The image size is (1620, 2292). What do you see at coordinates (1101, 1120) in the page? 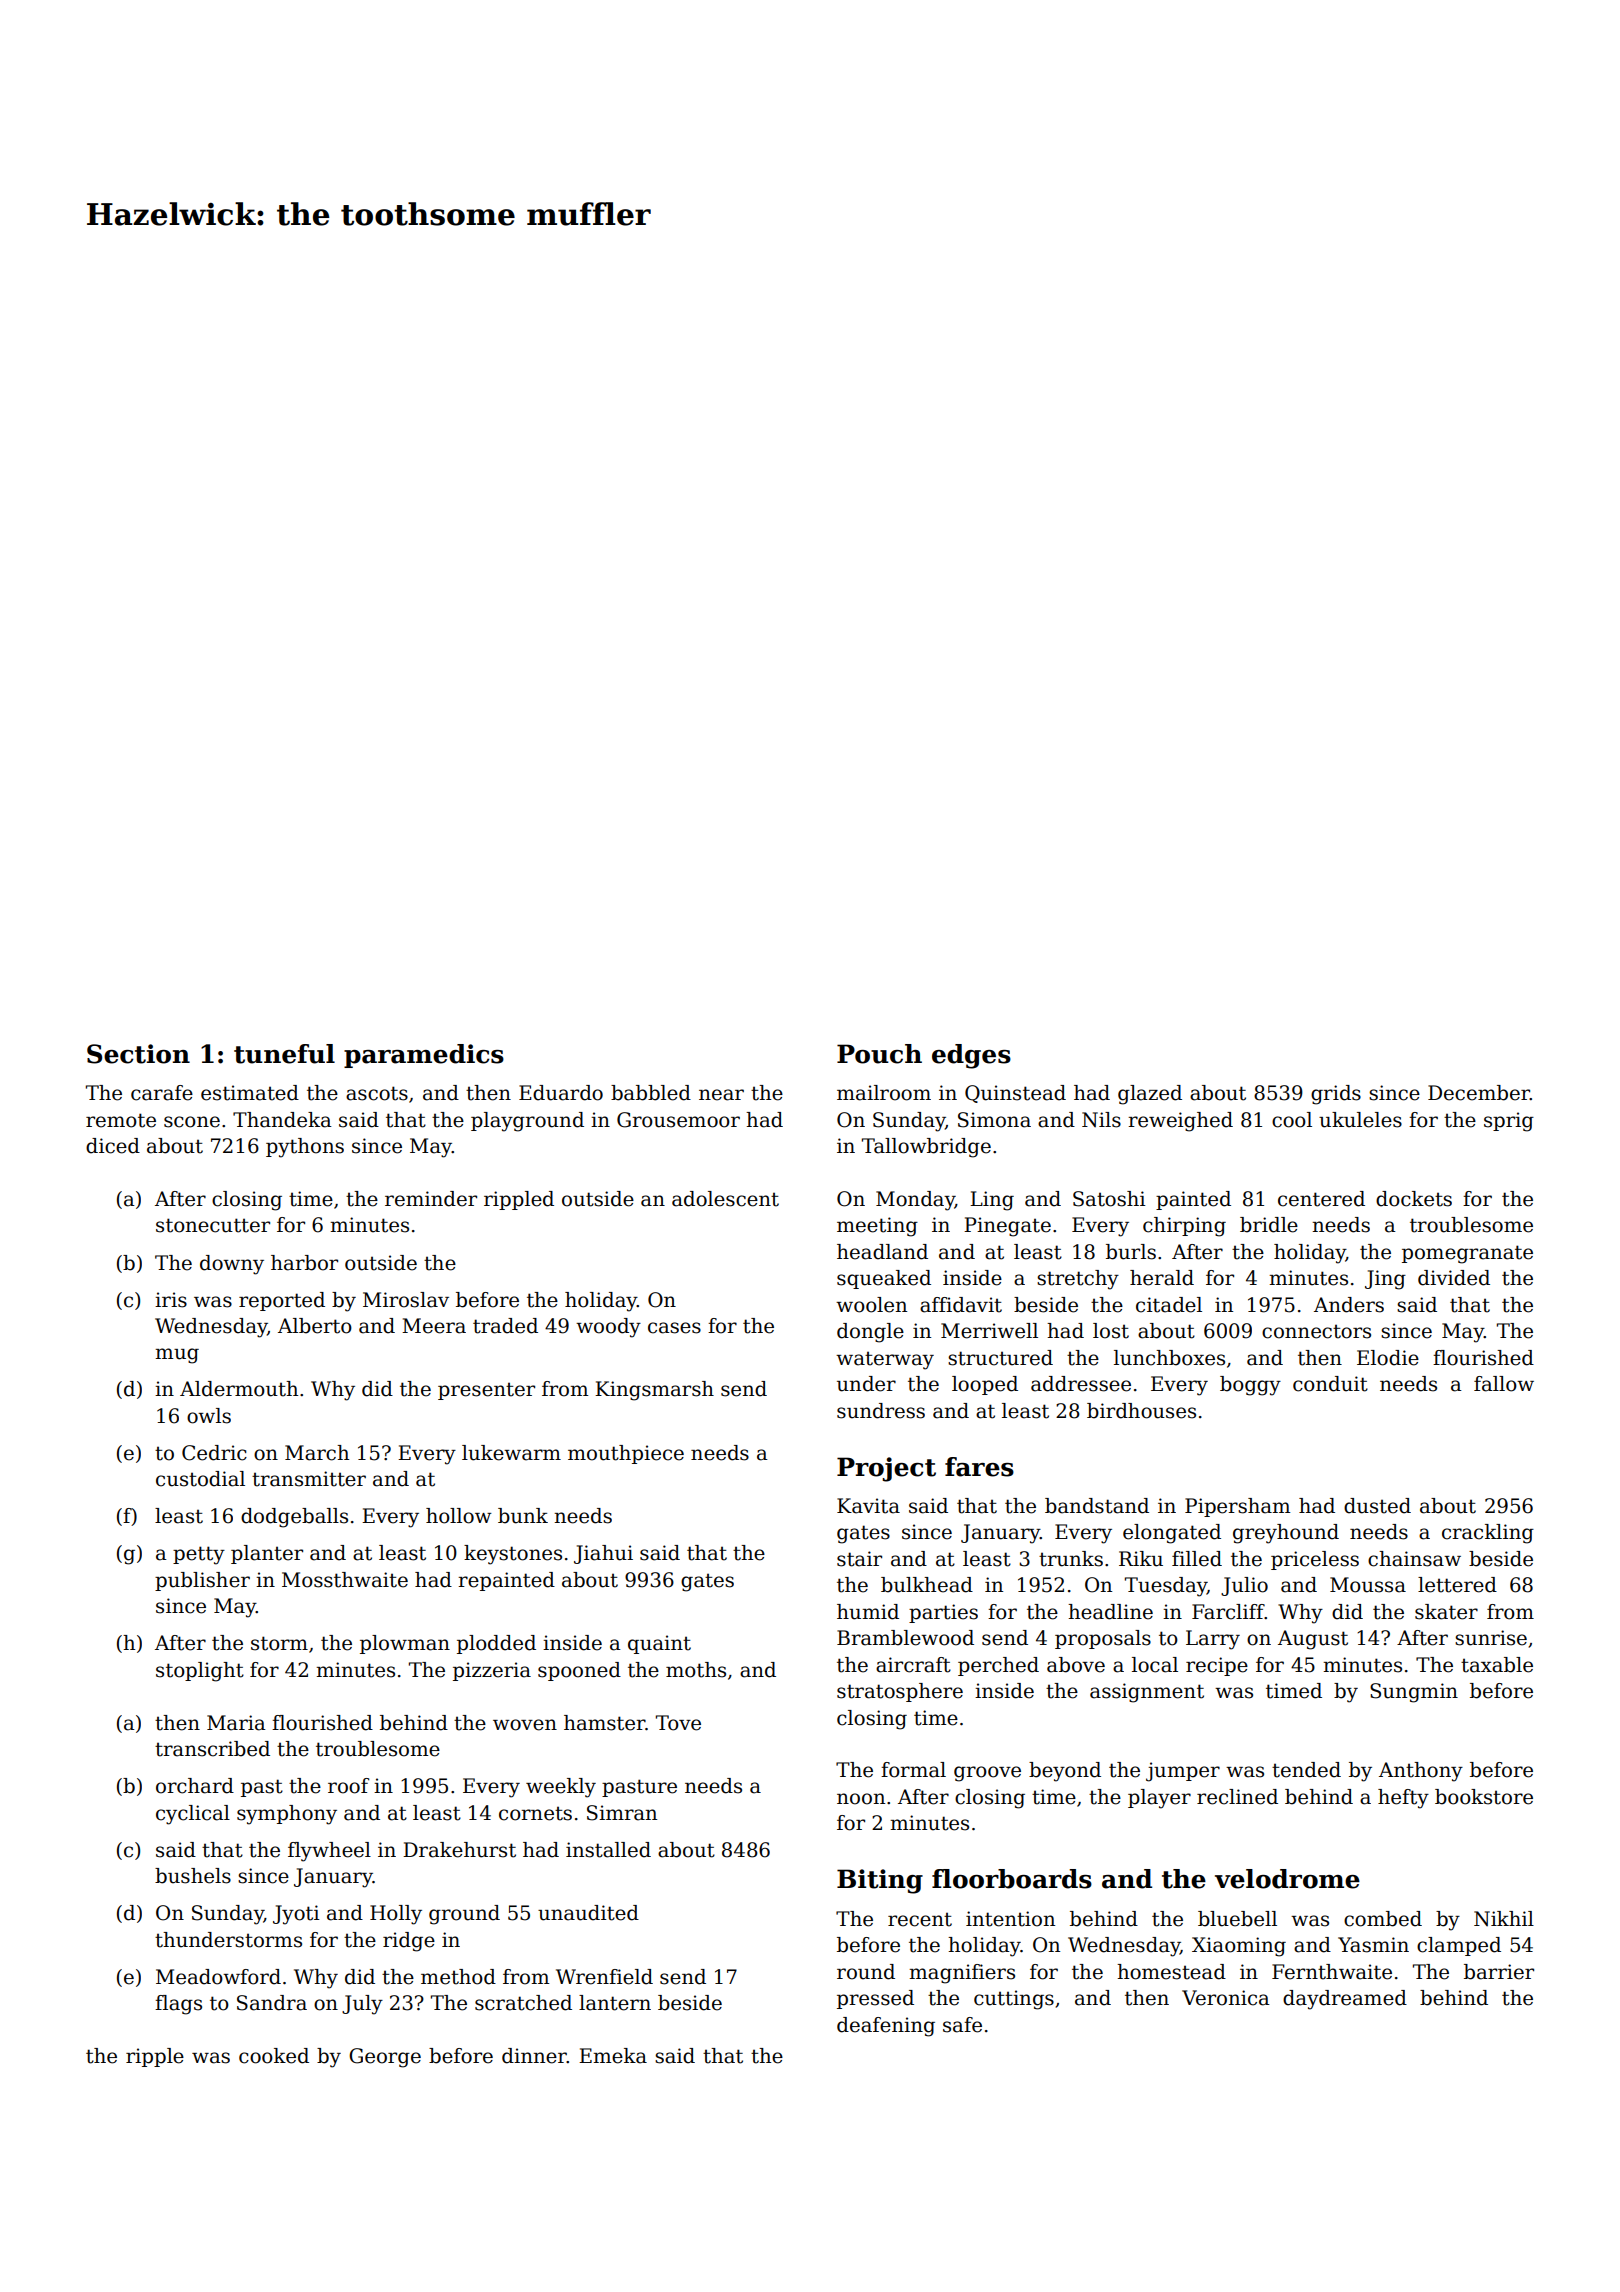
I see `Nils` at bounding box center [1101, 1120].
